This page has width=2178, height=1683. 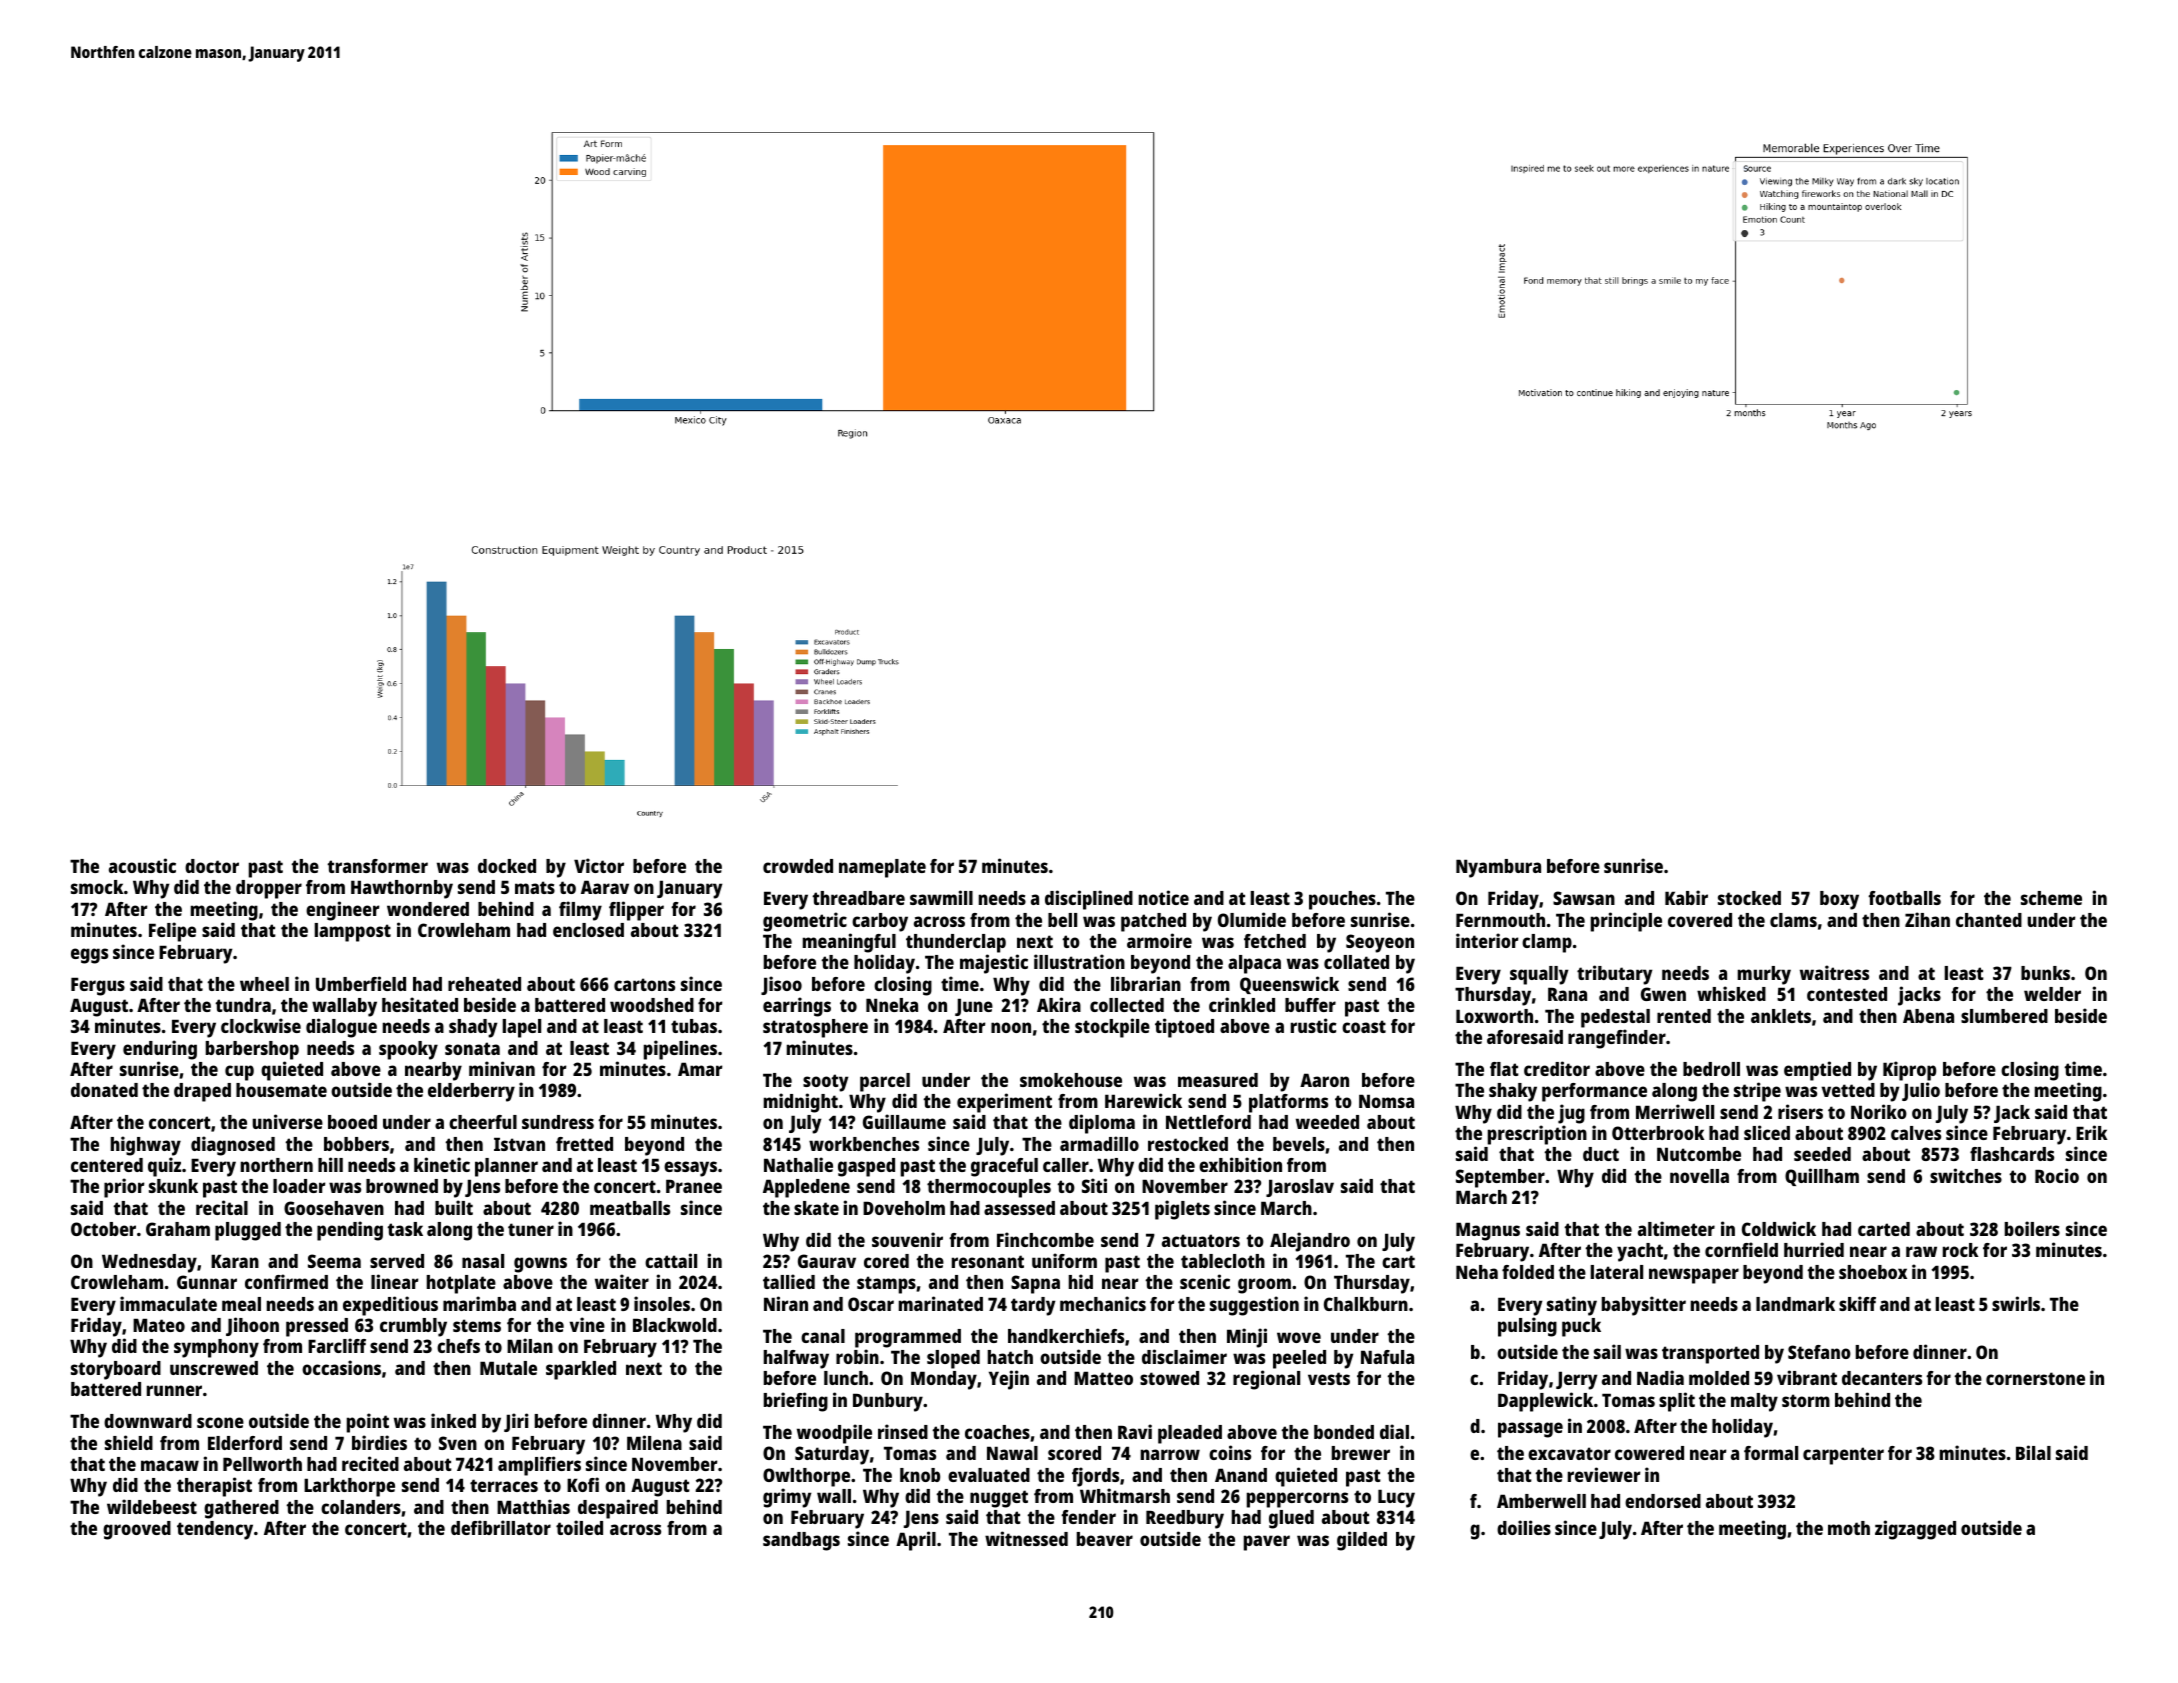 I want to click on scheme, so click(x=2051, y=898).
